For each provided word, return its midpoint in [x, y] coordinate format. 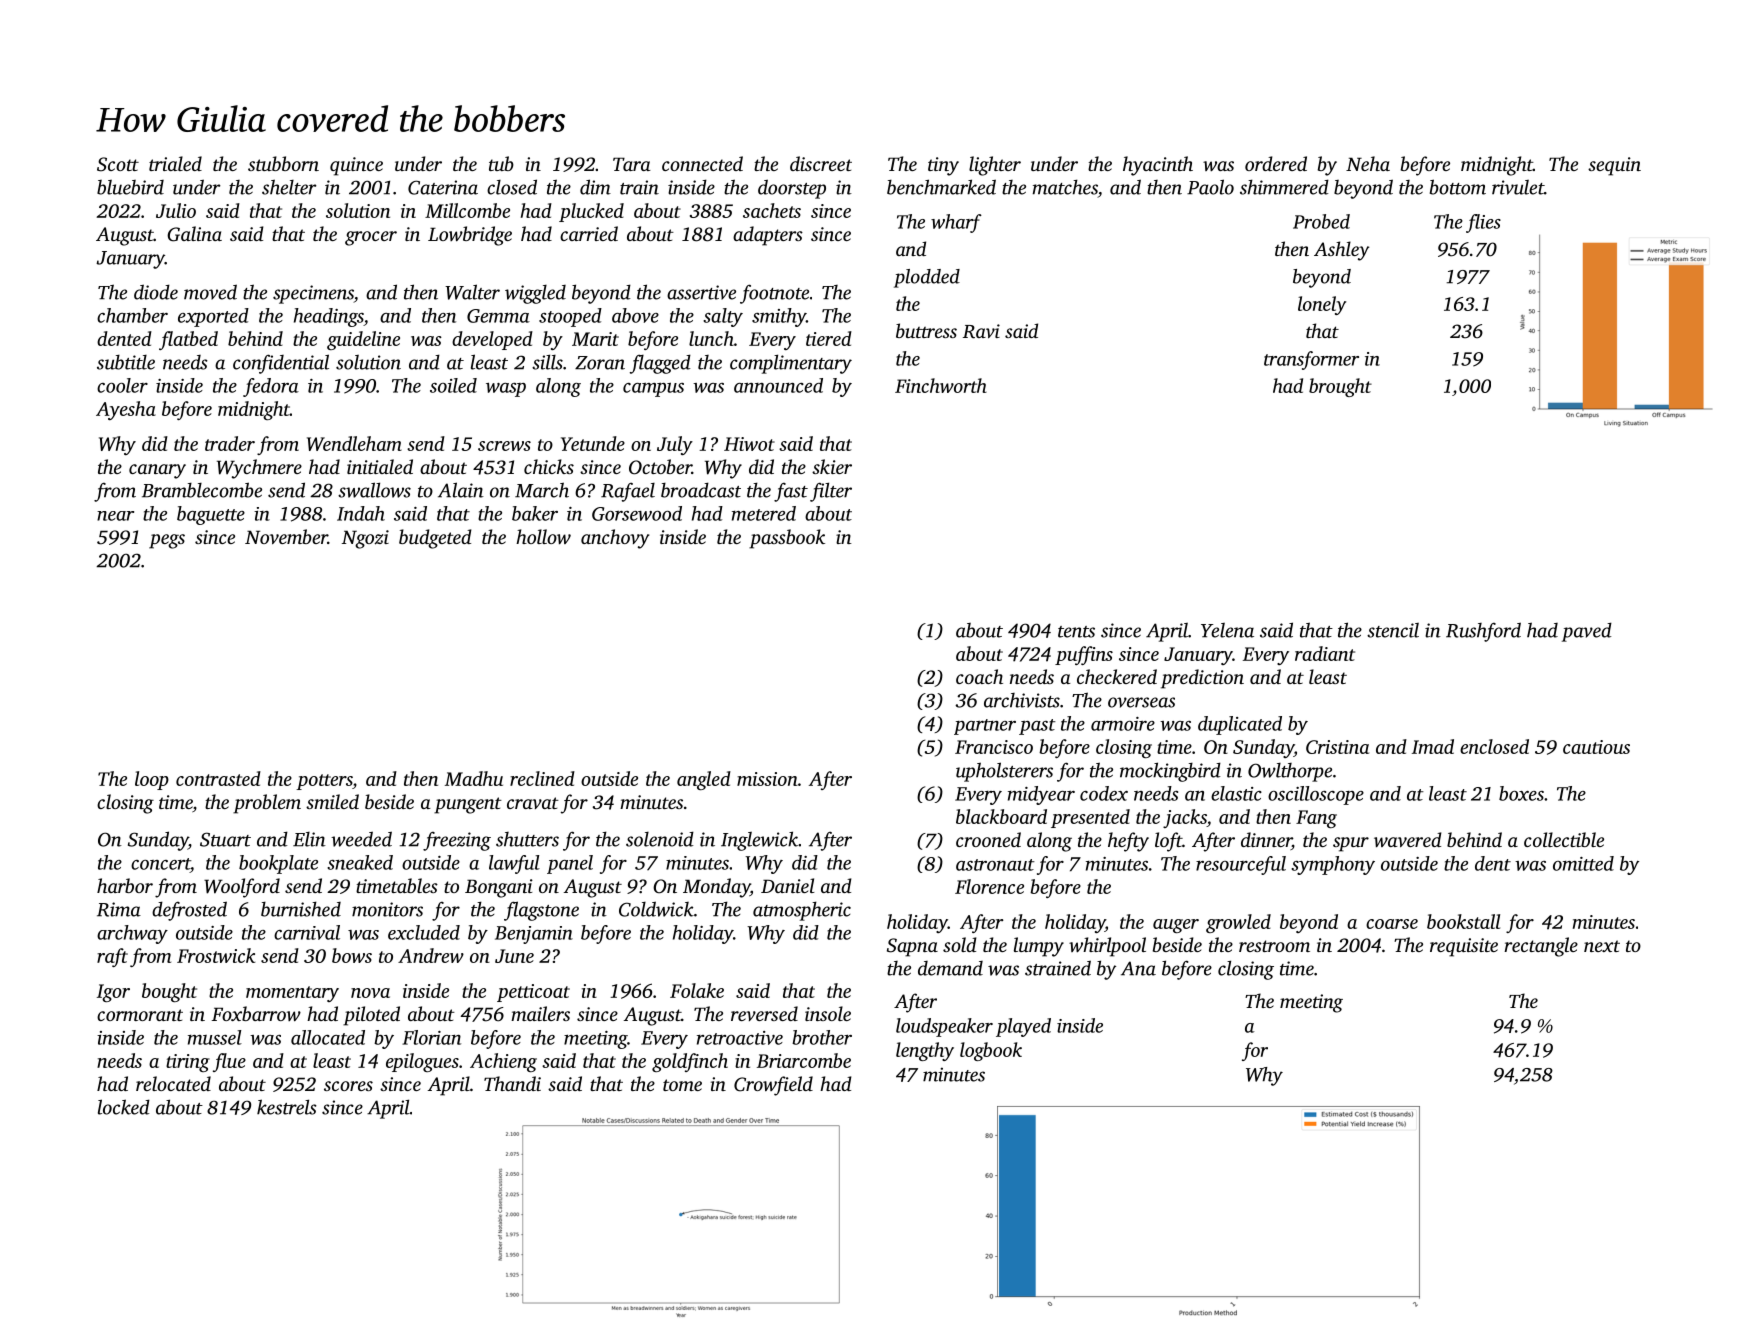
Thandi [512, 1083]
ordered [1276, 163]
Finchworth [941, 385]
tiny [943, 166]
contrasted [218, 778]
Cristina [1337, 747]
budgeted [435, 539]
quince [356, 166]
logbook [991, 1051]
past [1037, 727]
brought [1340, 387]
